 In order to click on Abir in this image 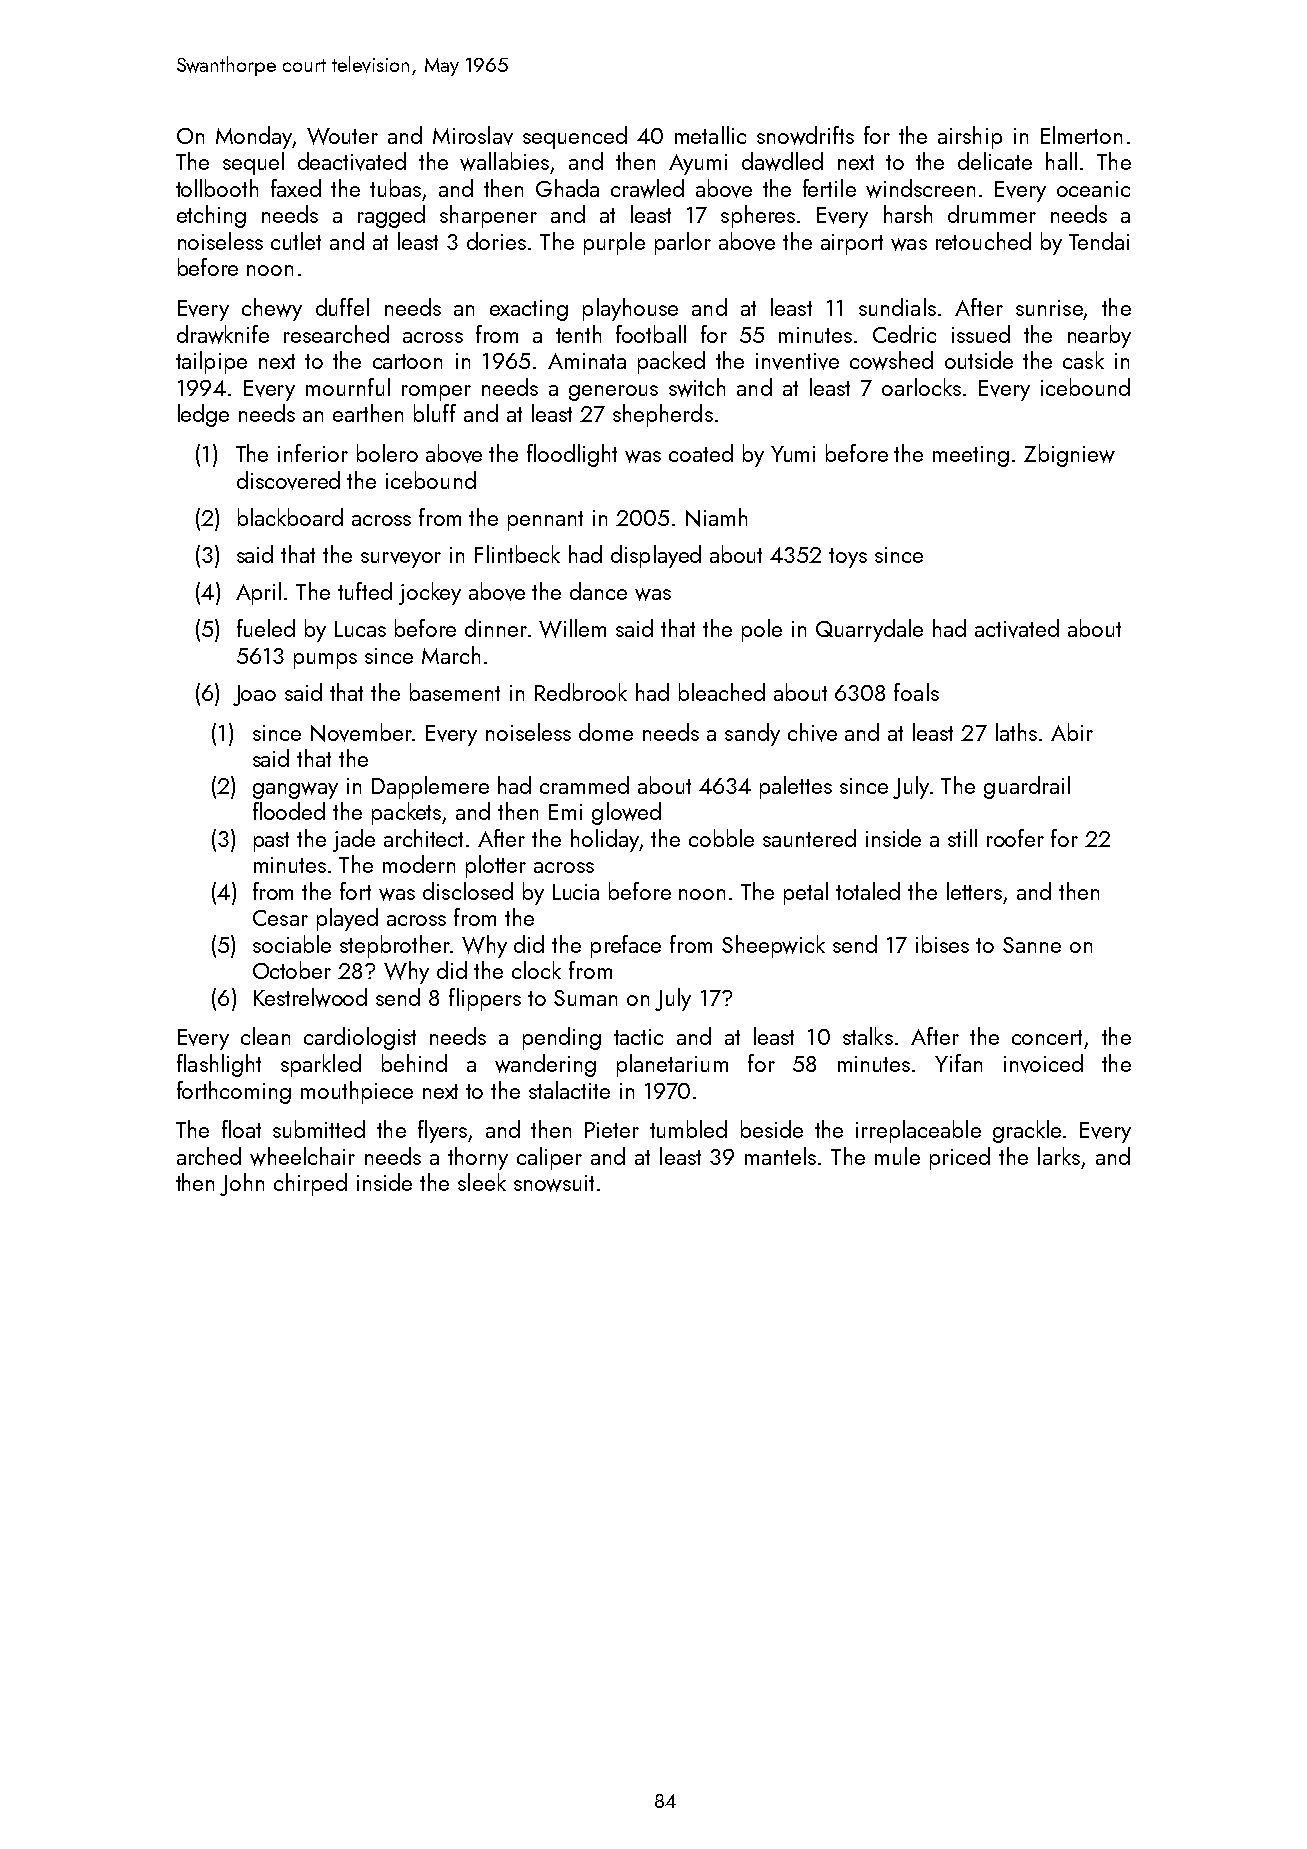, I will do `click(1072, 732)`.
